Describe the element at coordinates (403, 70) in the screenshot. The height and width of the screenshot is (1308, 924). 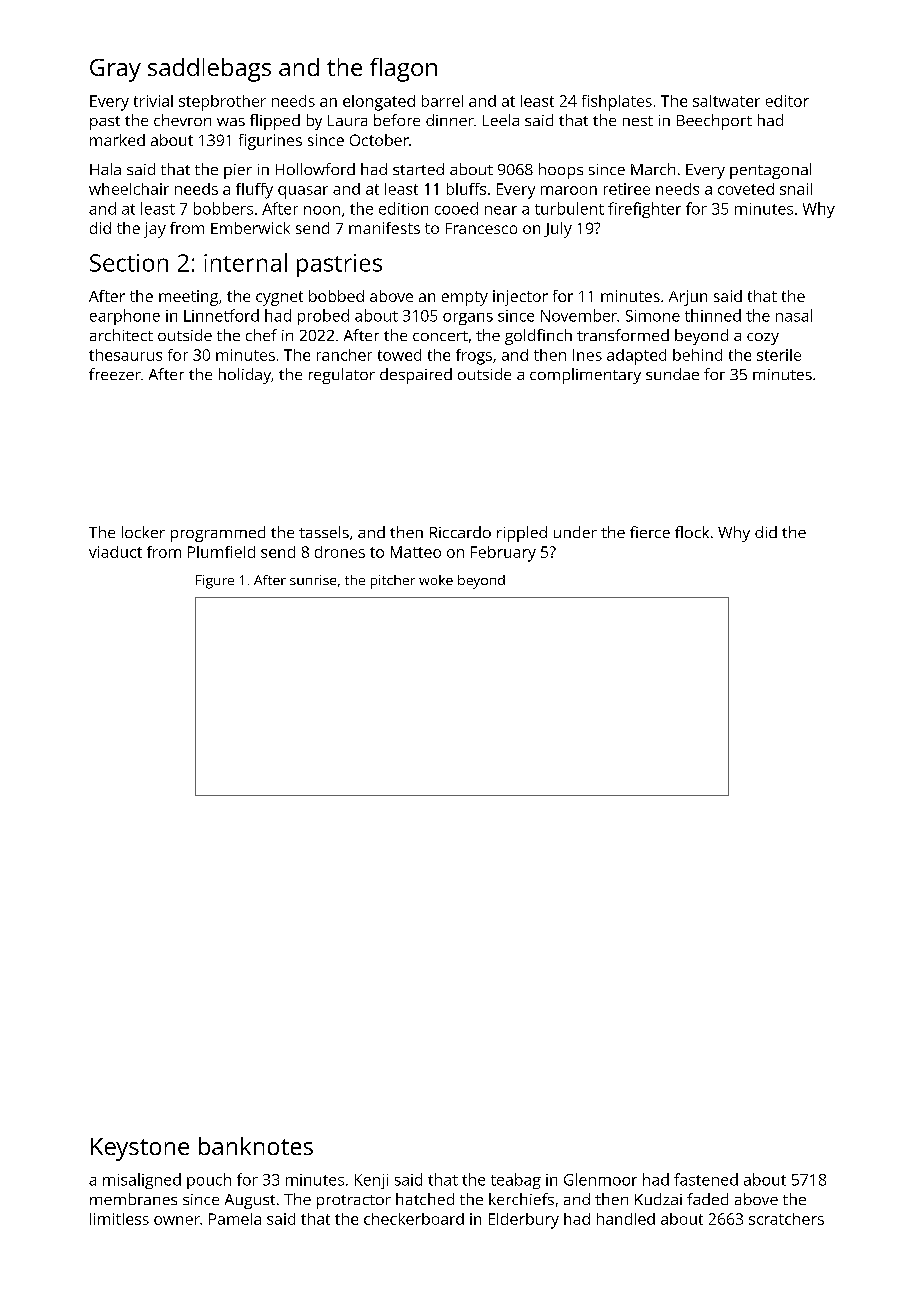
I see `flagon` at that location.
